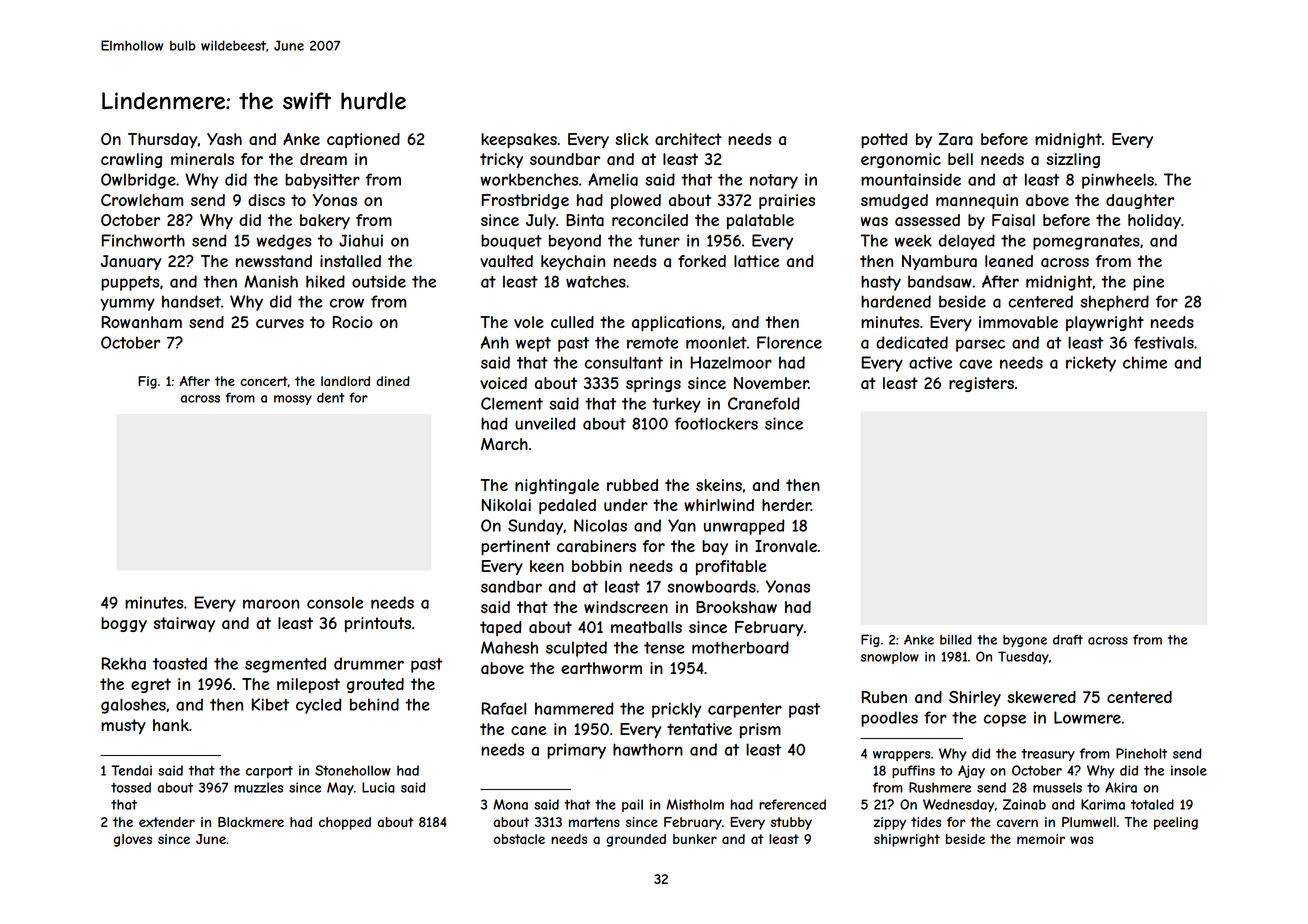 This image has width=1308, height=924. I want to click on lattice, so click(756, 261).
